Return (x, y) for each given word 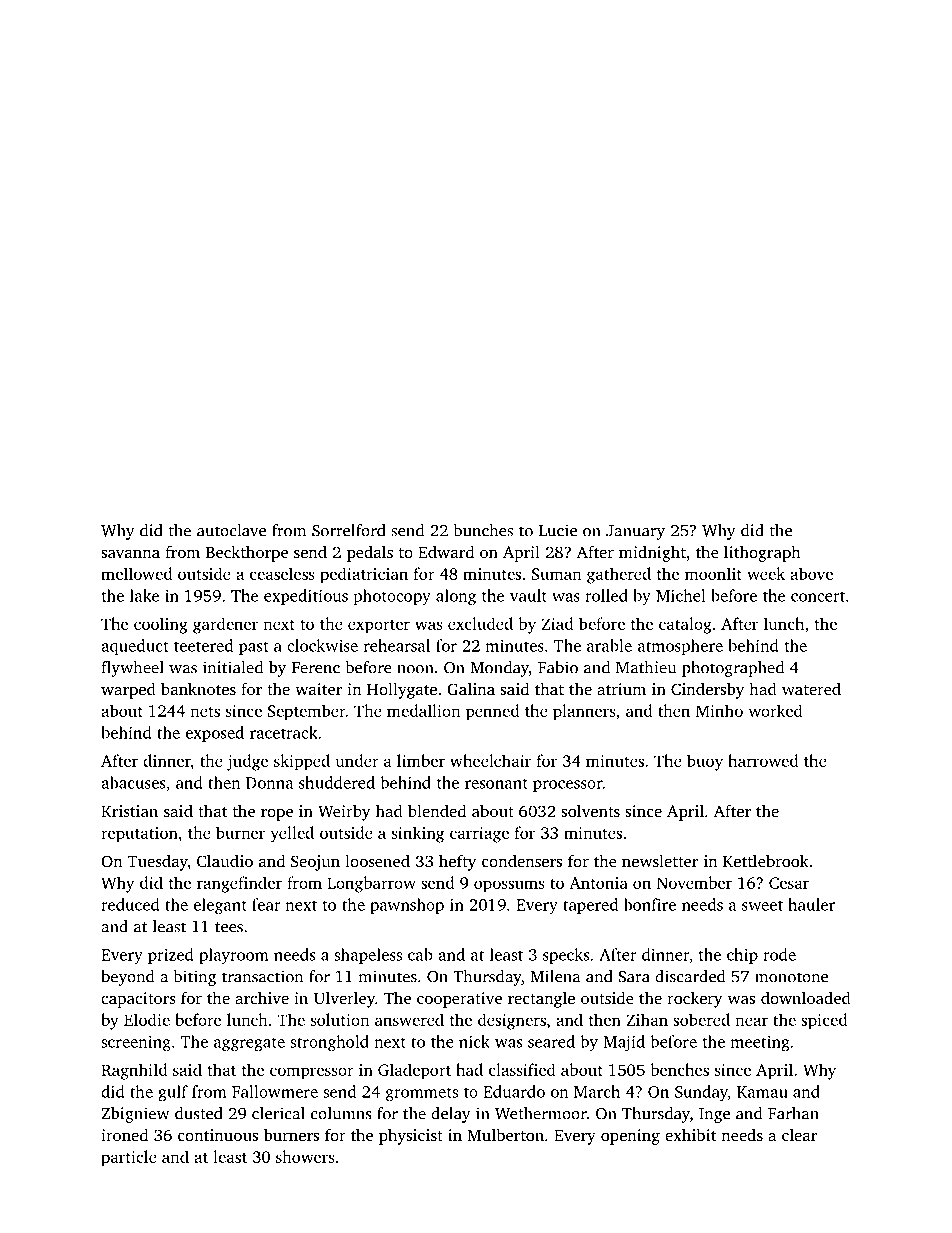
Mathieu (646, 667)
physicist (411, 1136)
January (635, 532)
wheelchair (490, 760)
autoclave (231, 530)
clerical (278, 1113)
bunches (483, 530)
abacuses (133, 782)
